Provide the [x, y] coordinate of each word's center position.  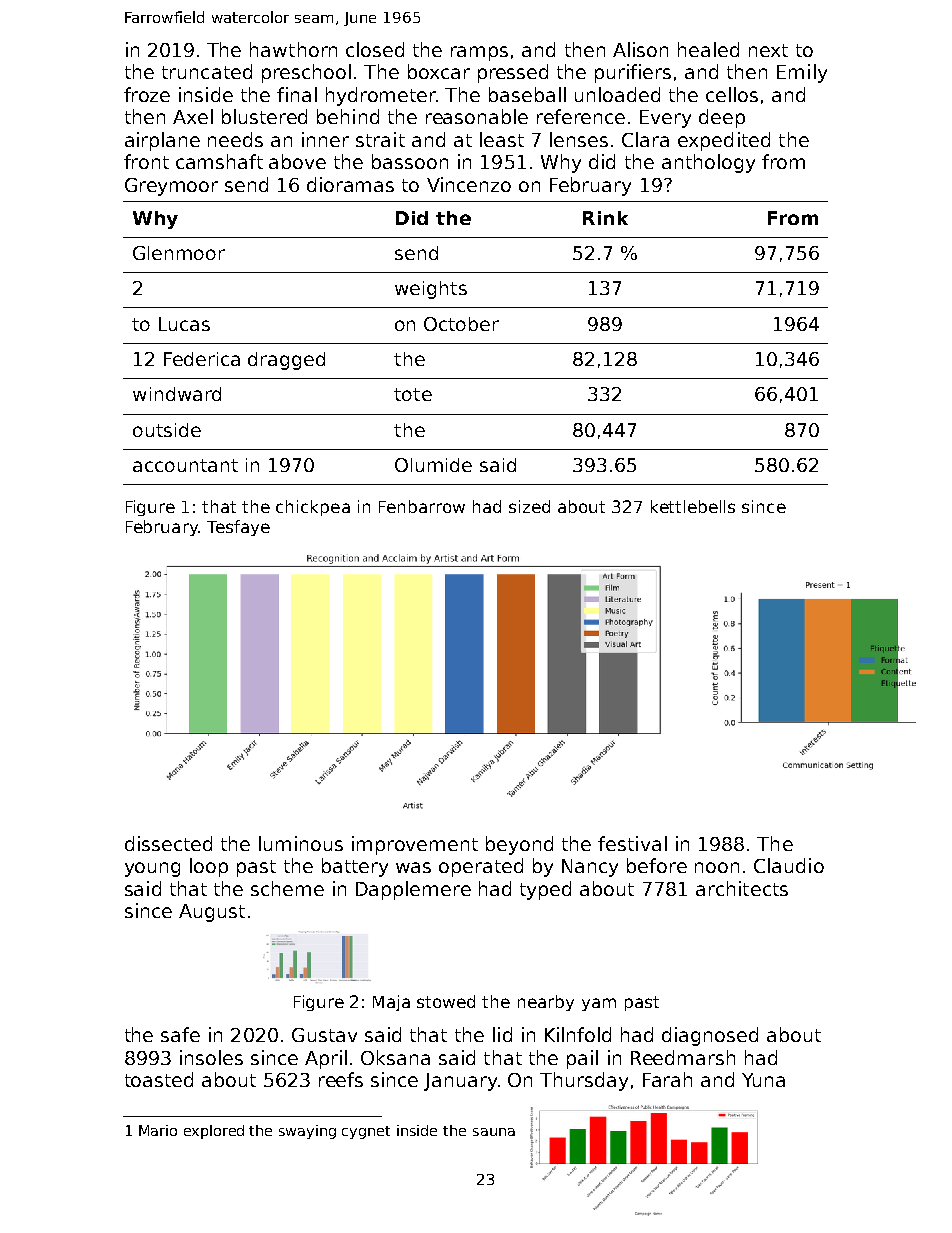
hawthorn [293, 49]
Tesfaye [238, 528]
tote [413, 394]
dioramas [350, 184]
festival [632, 843]
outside [167, 430]
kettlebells [693, 506]
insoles [211, 1057]
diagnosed [710, 1036]
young [152, 869]
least [502, 139]
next [768, 50]
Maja [391, 1003]
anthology [708, 163]
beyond [519, 845]
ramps [479, 53]
